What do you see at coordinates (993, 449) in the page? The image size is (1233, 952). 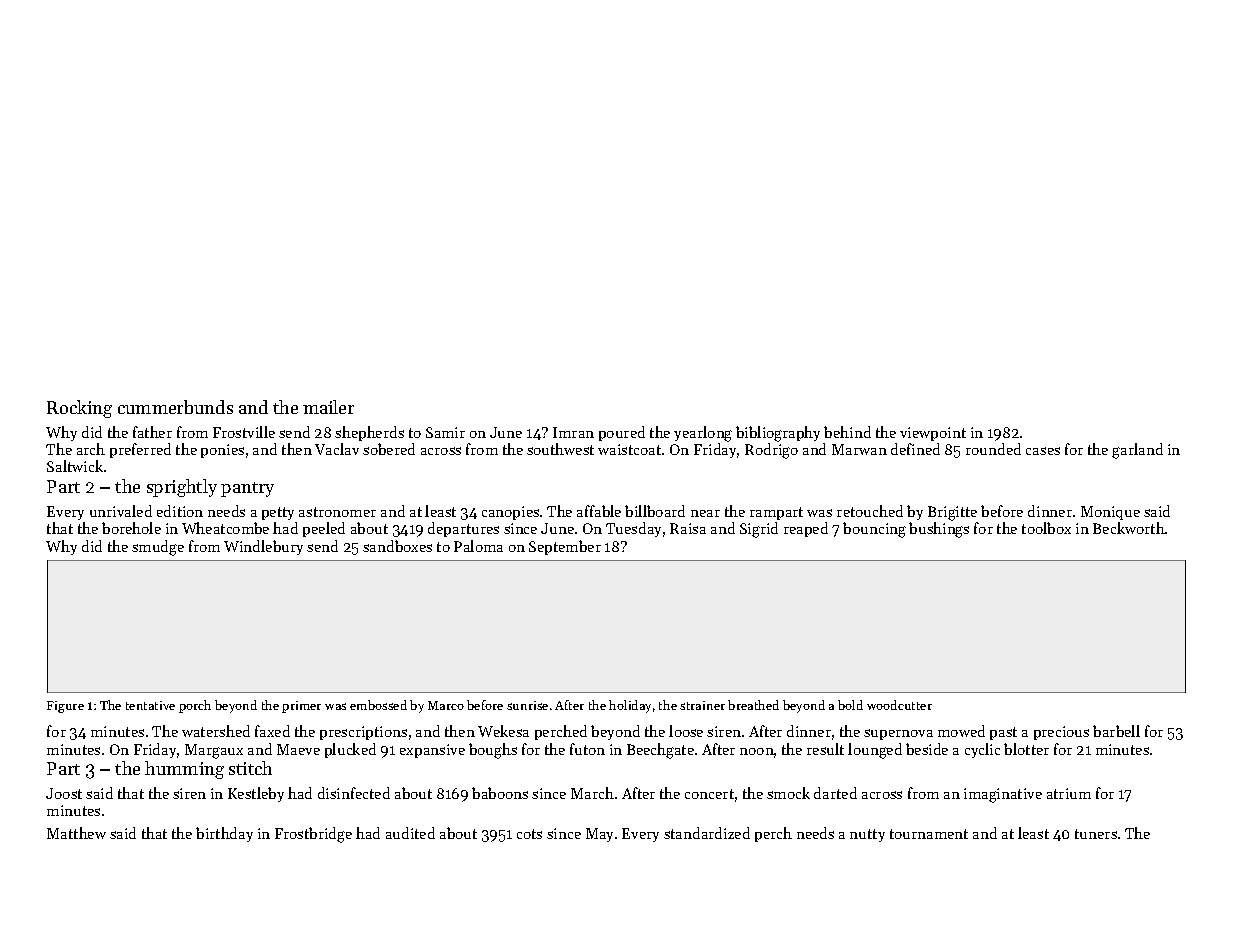 I see `rounded` at bounding box center [993, 449].
